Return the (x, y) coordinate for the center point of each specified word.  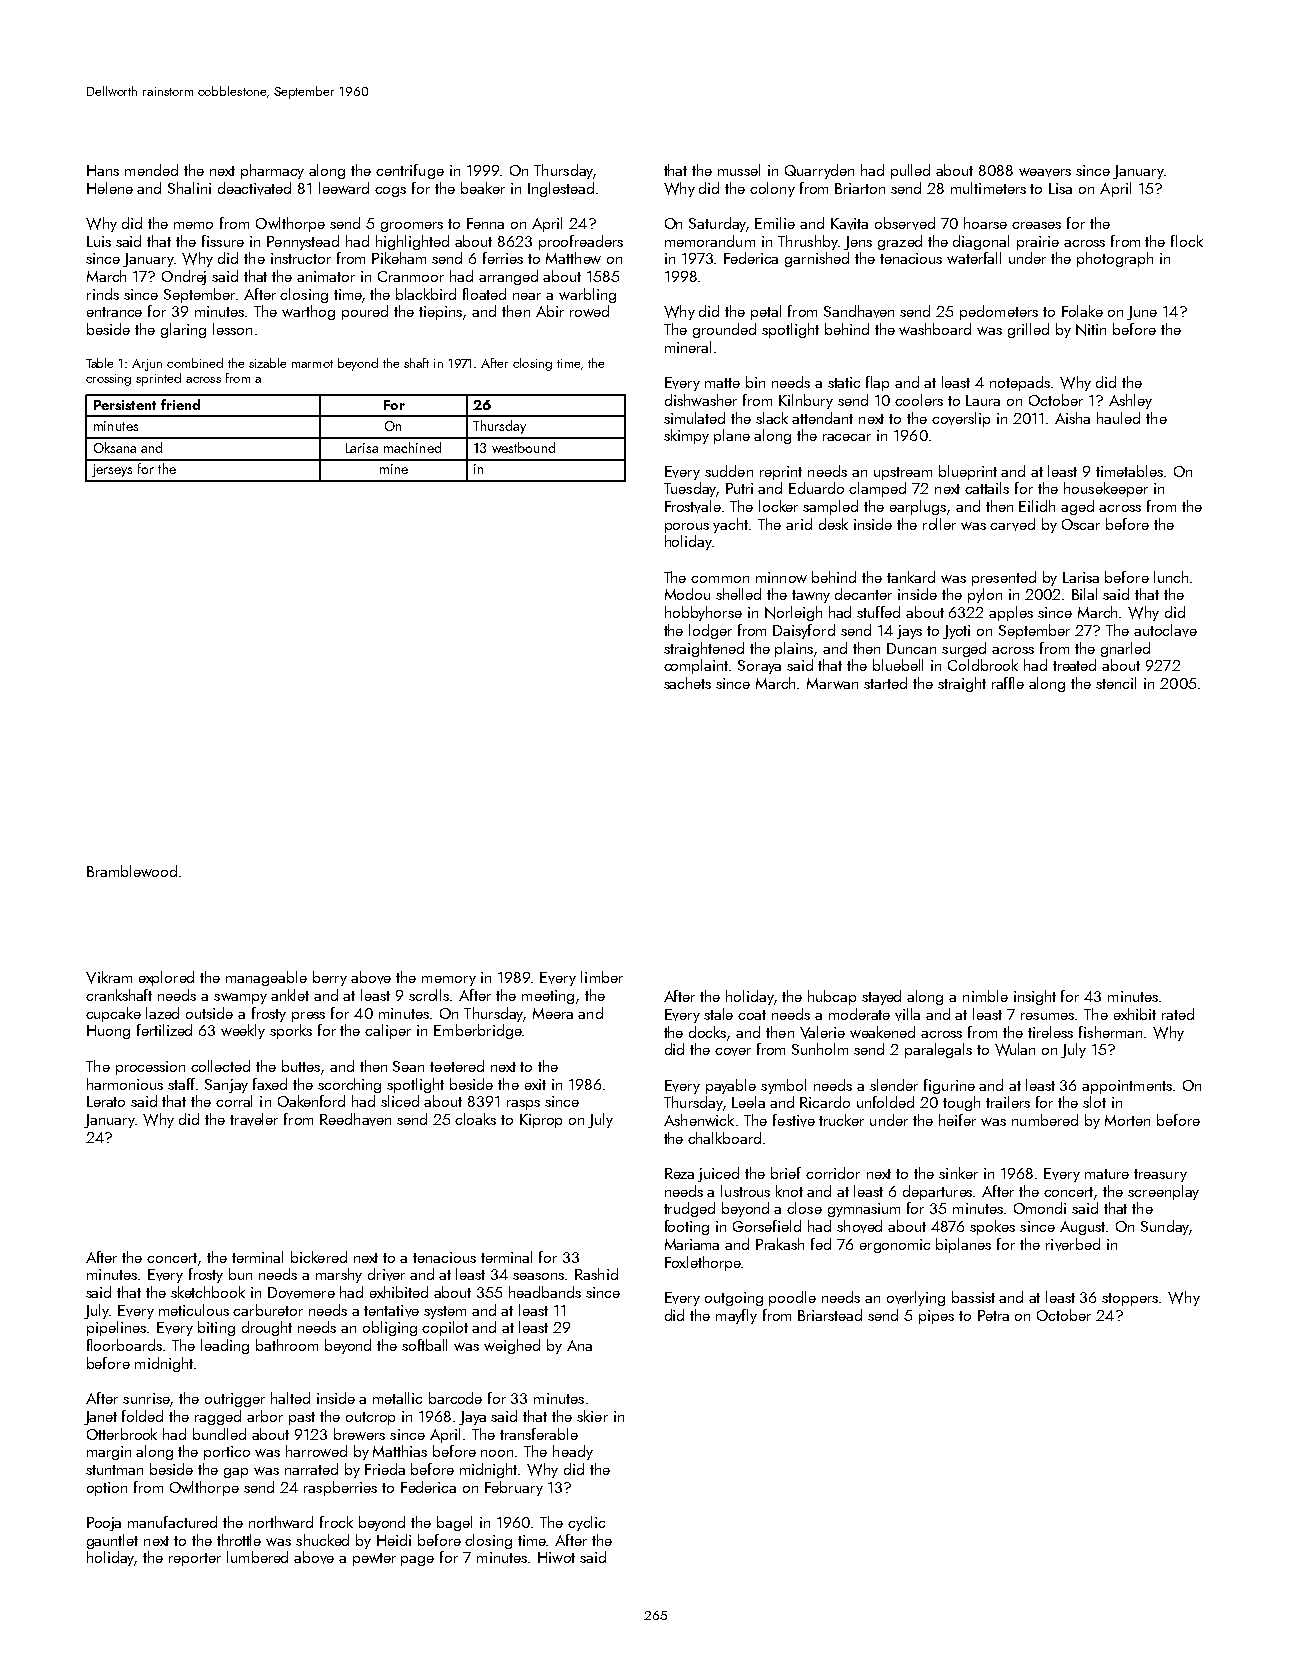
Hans (103, 170)
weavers (1045, 172)
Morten (1127, 1120)
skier (592, 1416)
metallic (397, 1398)
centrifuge (410, 171)
